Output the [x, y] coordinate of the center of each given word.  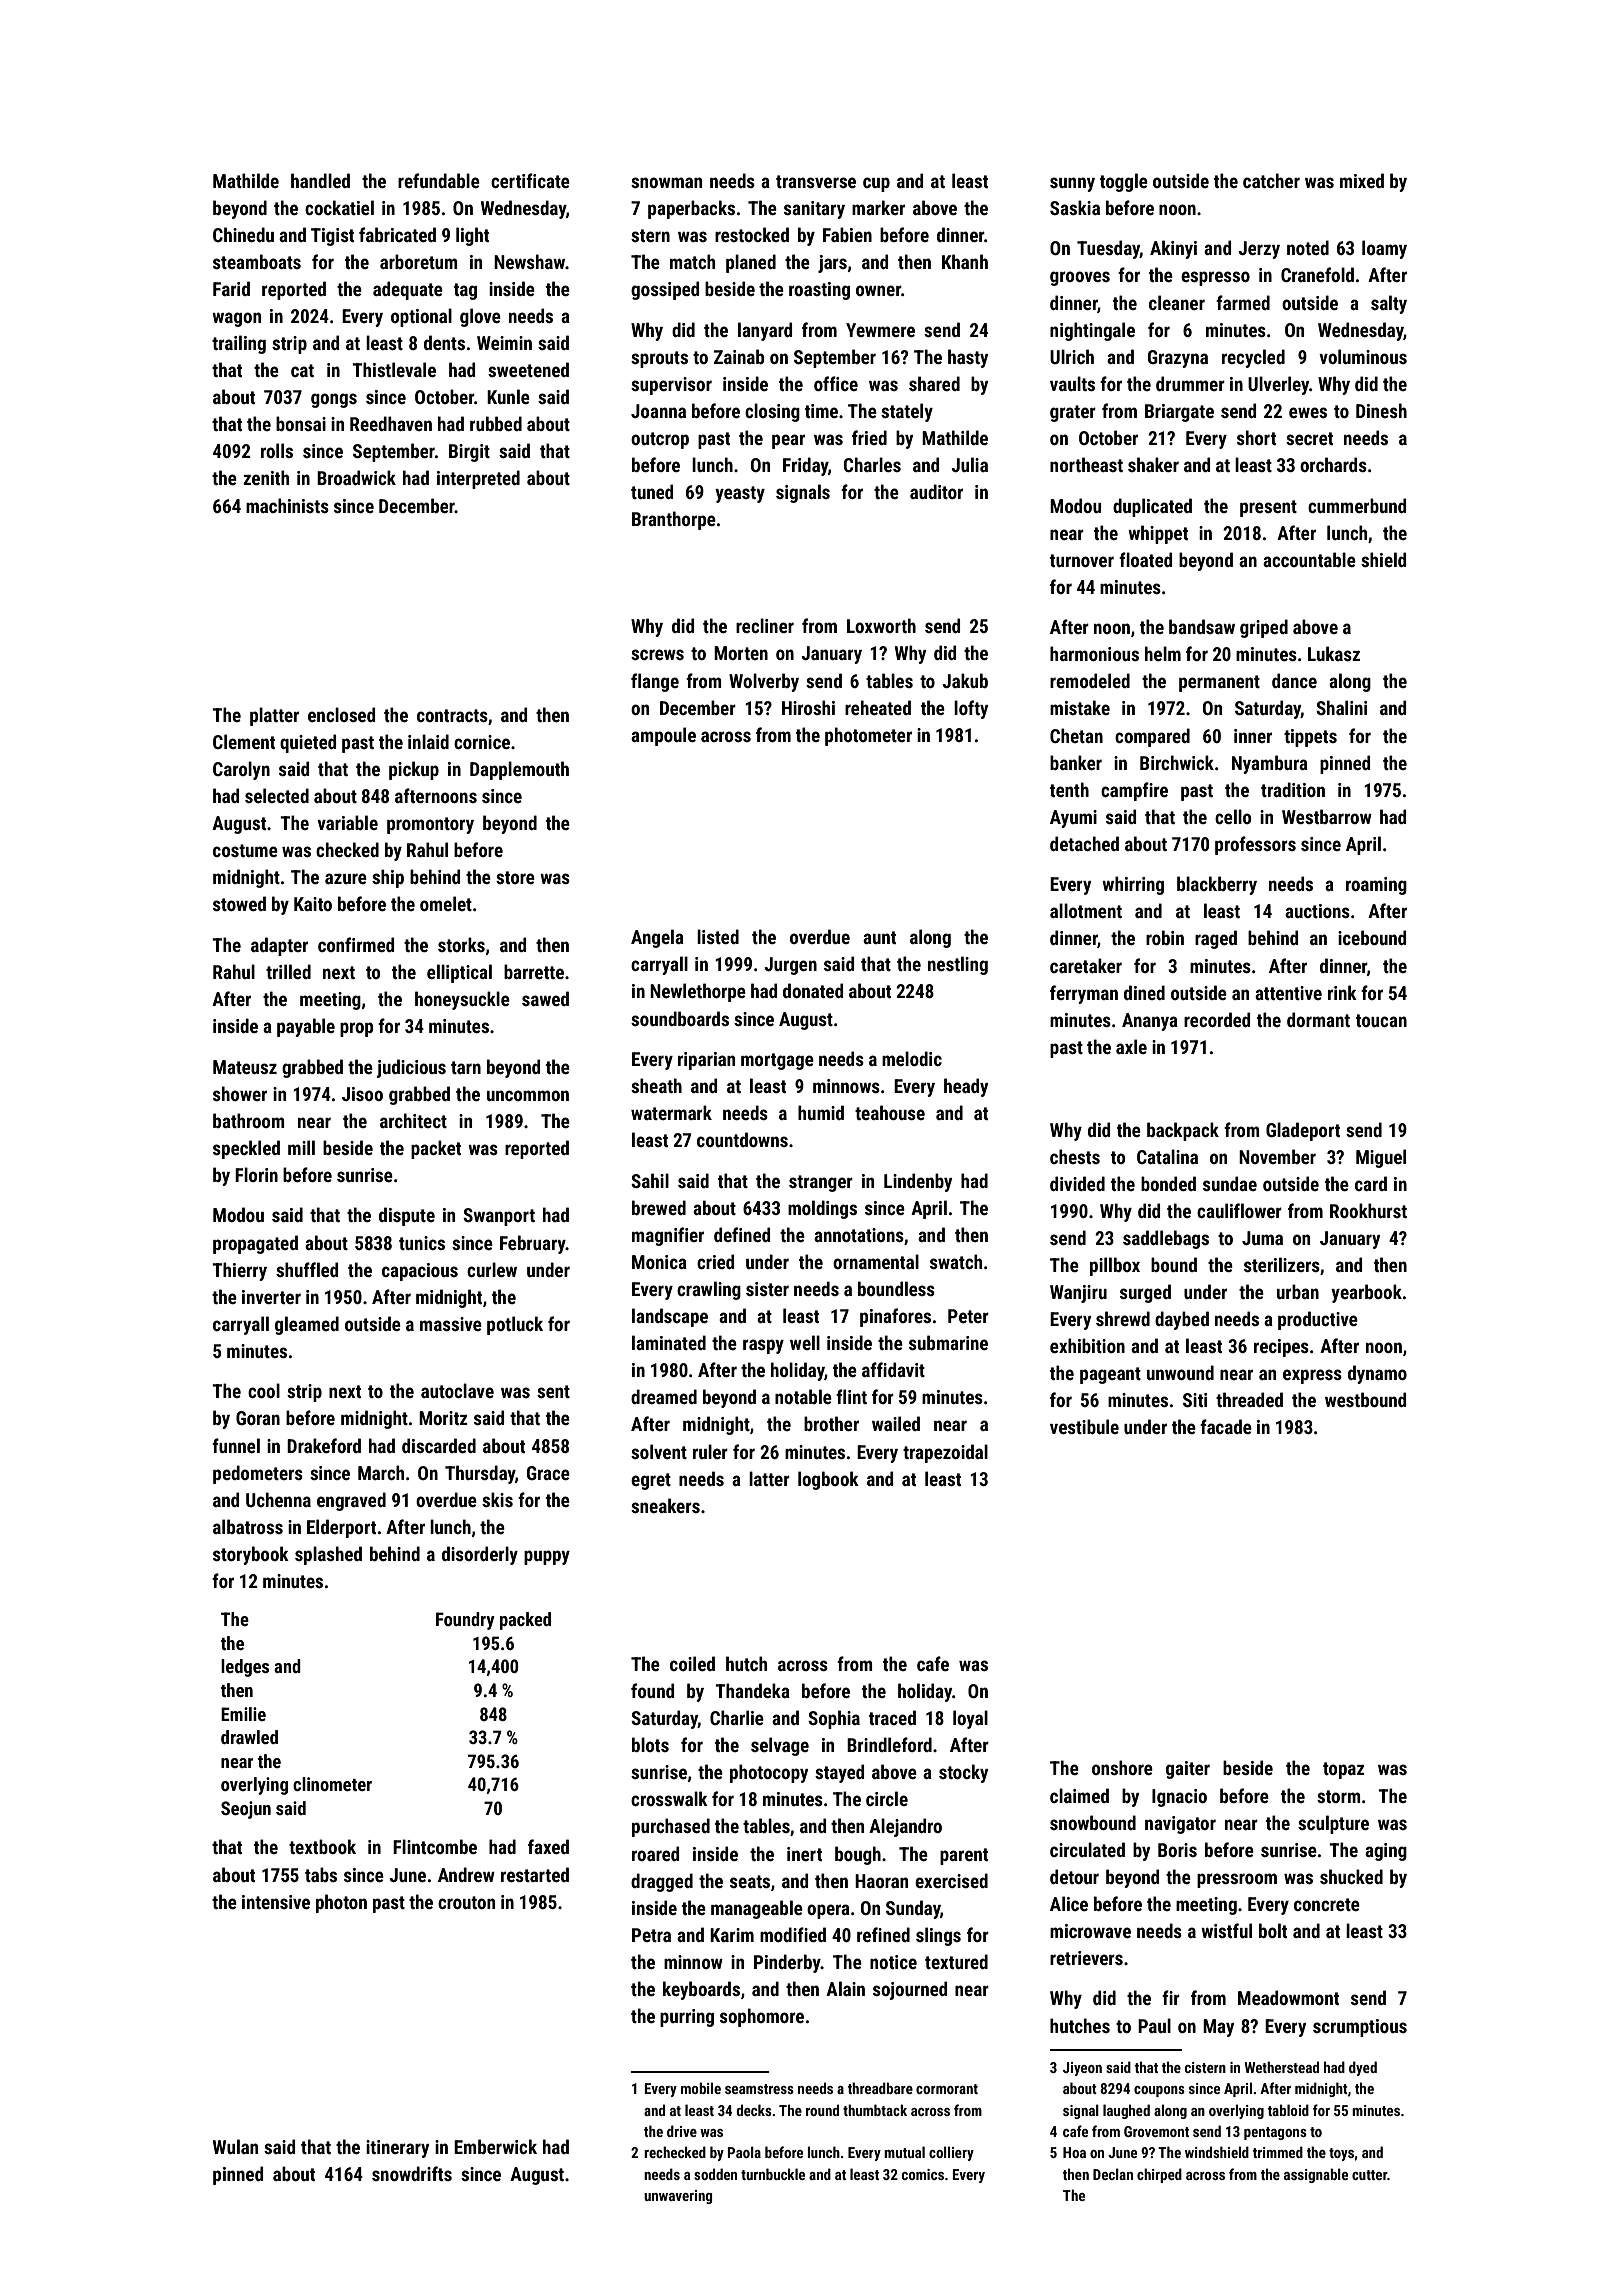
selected [277, 795]
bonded [1168, 1183]
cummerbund [1357, 505]
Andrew [466, 1874]
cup [876, 184]
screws [657, 654]
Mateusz [245, 1067]
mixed [1362, 180]
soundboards [680, 1018]
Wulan [235, 2146]
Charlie [737, 1717]
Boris [1177, 1850]
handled [320, 180]
